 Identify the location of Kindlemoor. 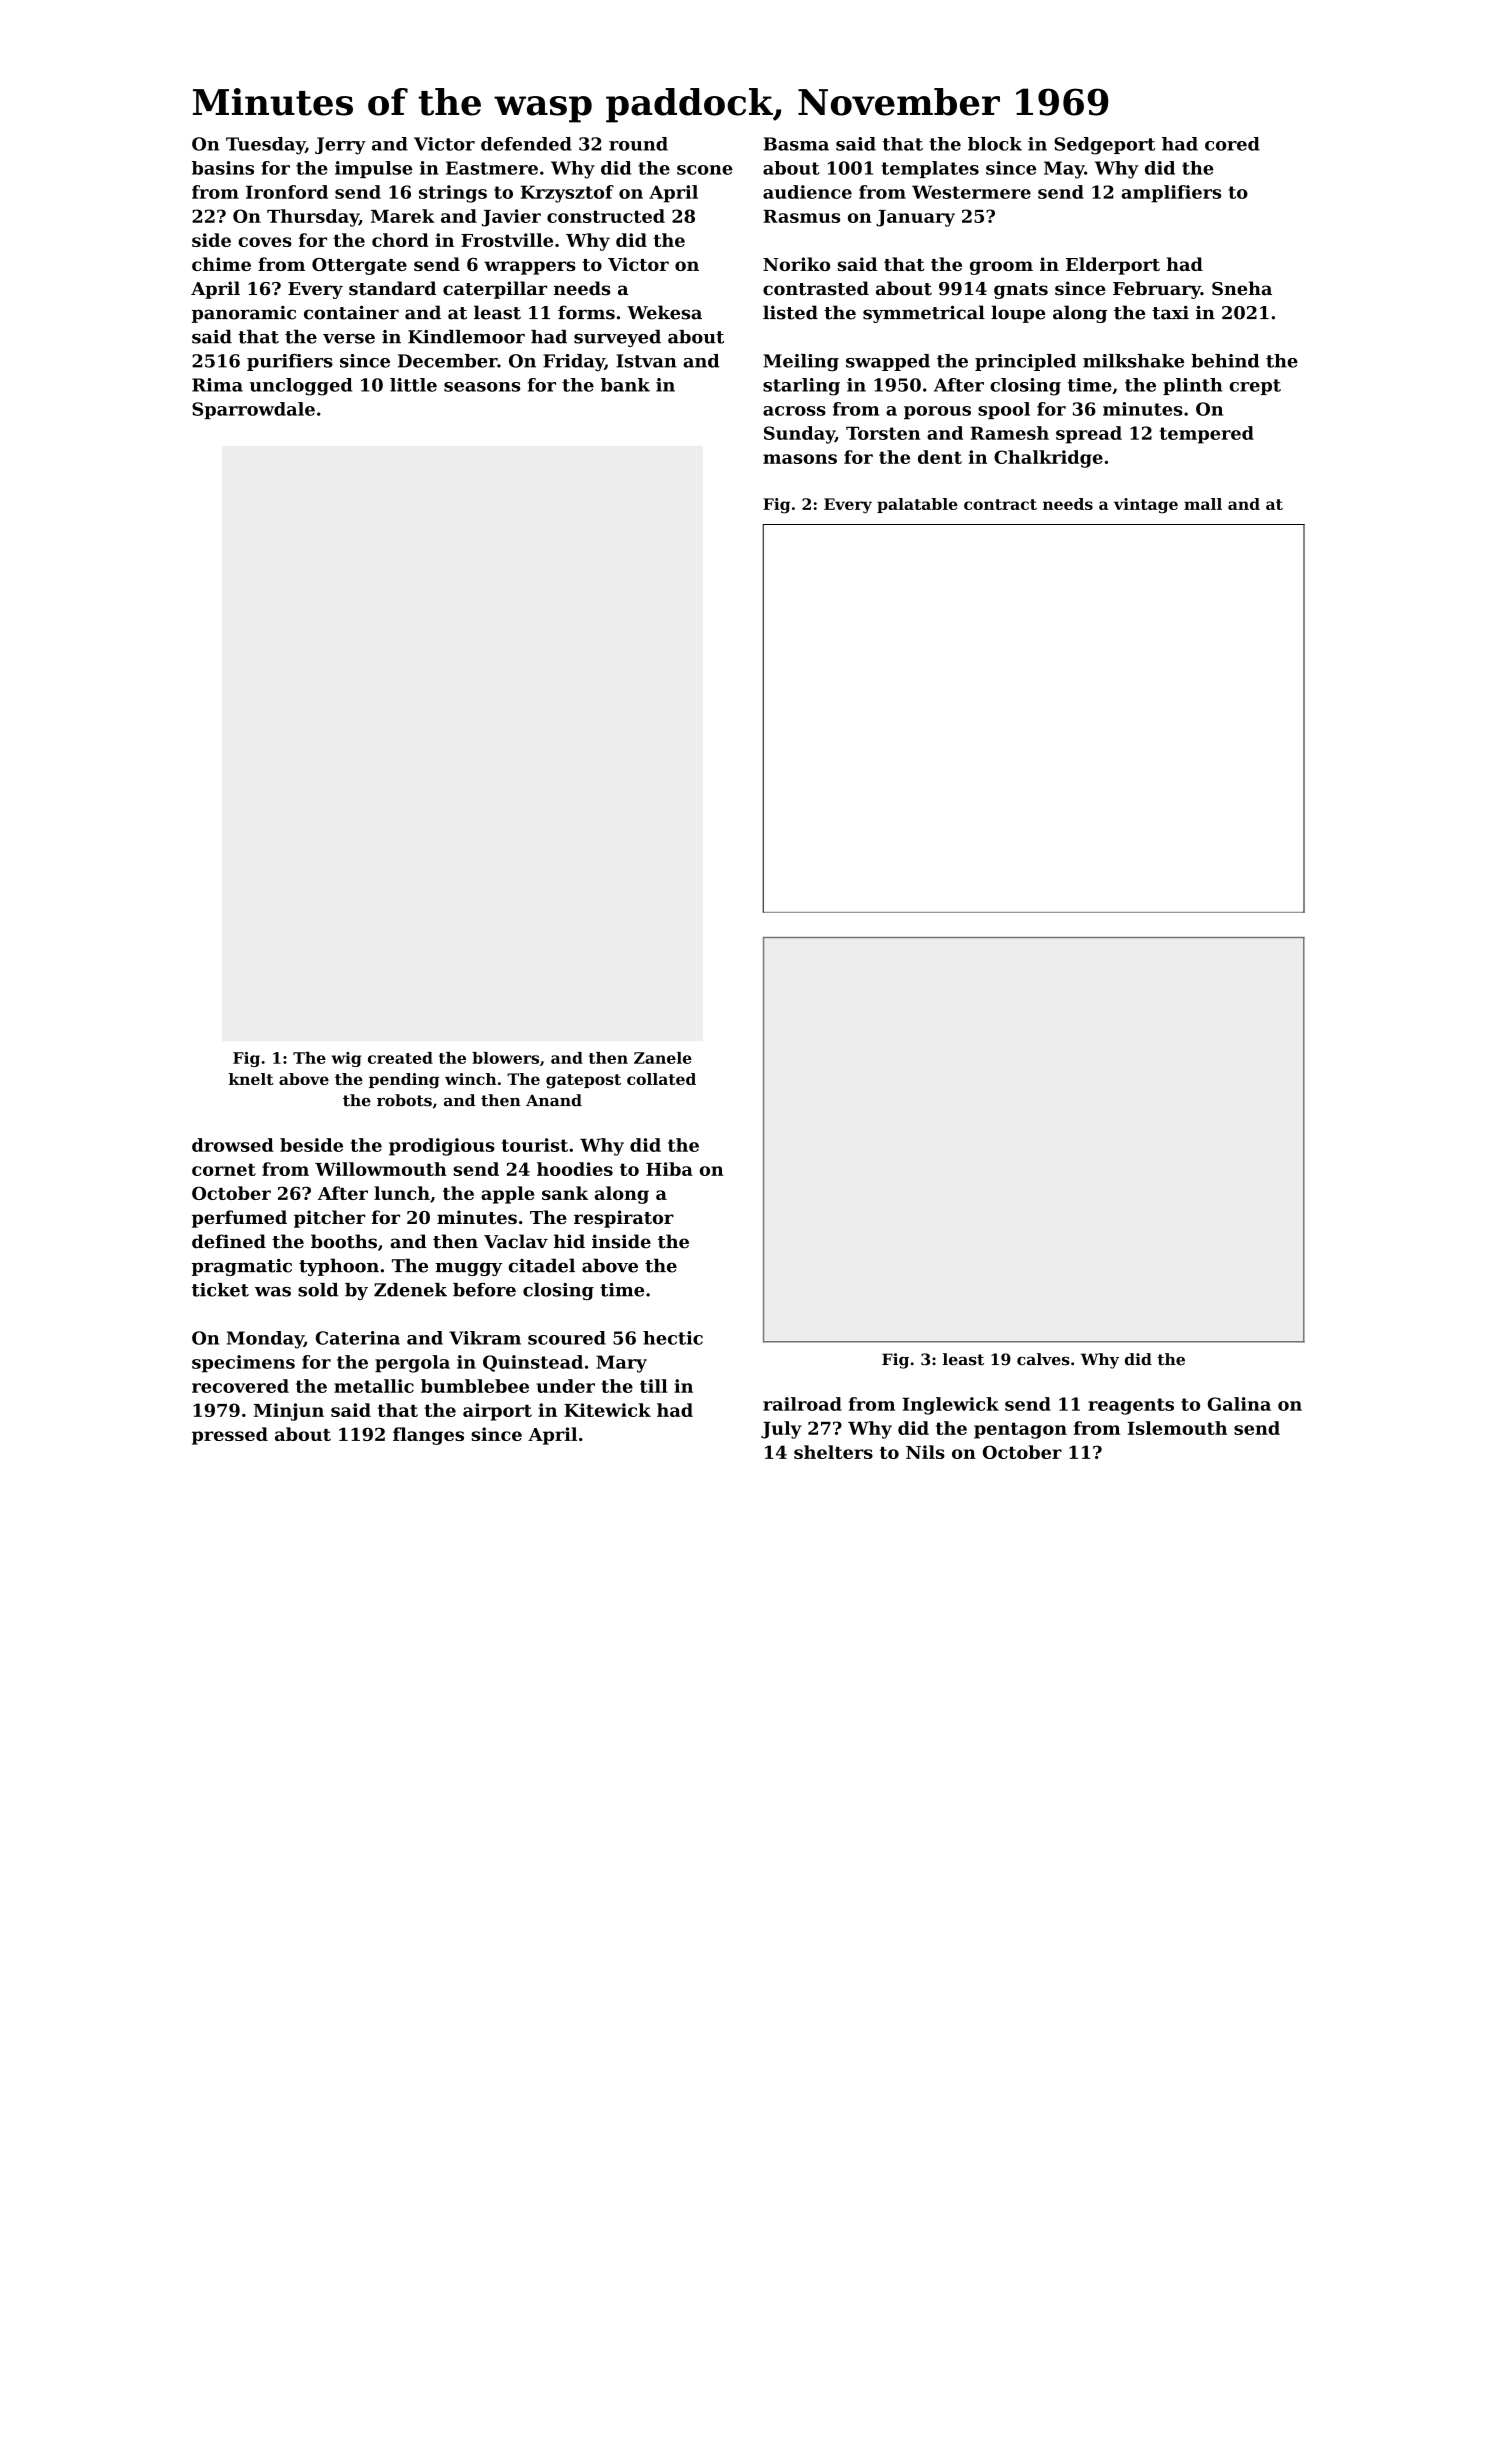
(466, 337).
